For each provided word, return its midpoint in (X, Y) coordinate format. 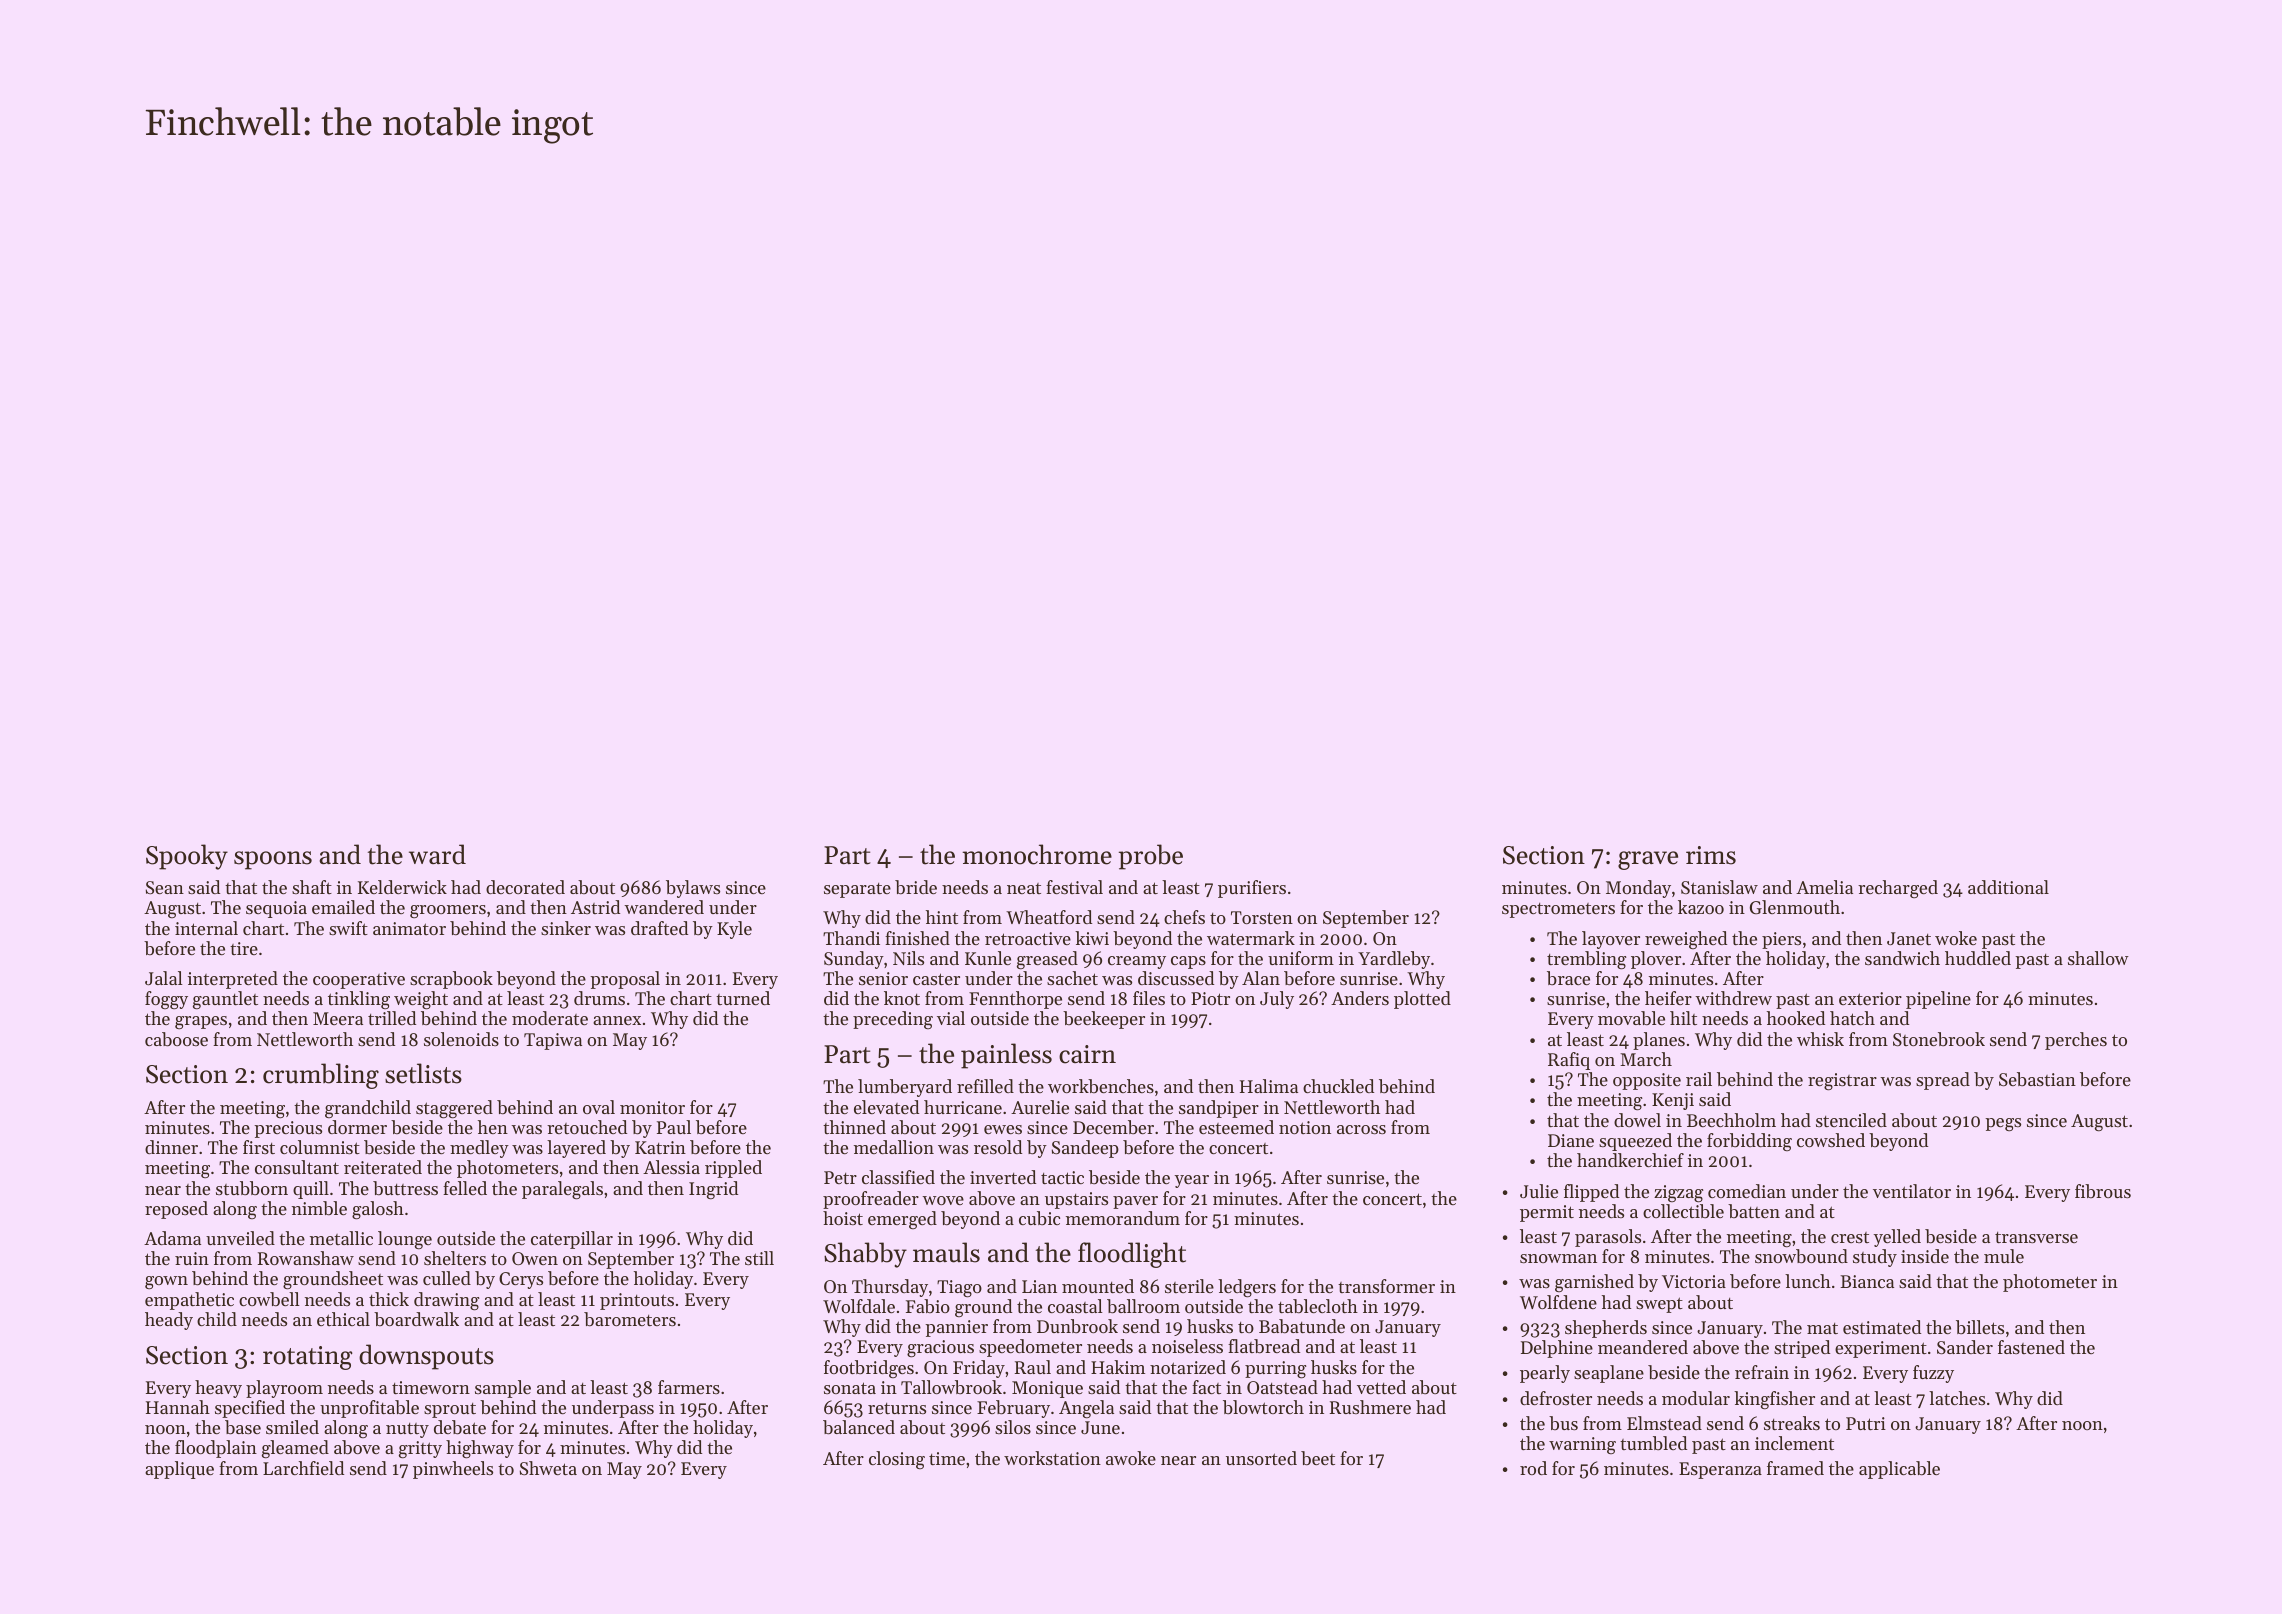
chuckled (1338, 1086)
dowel (1637, 1120)
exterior (1870, 998)
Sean (165, 887)
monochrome (1037, 854)
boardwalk (416, 1319)
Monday (1638, 889)
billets (1980, 1327)
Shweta (548, 1468)
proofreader (871, 1200)
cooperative (359, 980)
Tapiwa (553, 1041)
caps (1188, 962)
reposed (176, 1210)
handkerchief (1630, 1160)
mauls (946, 1252)
